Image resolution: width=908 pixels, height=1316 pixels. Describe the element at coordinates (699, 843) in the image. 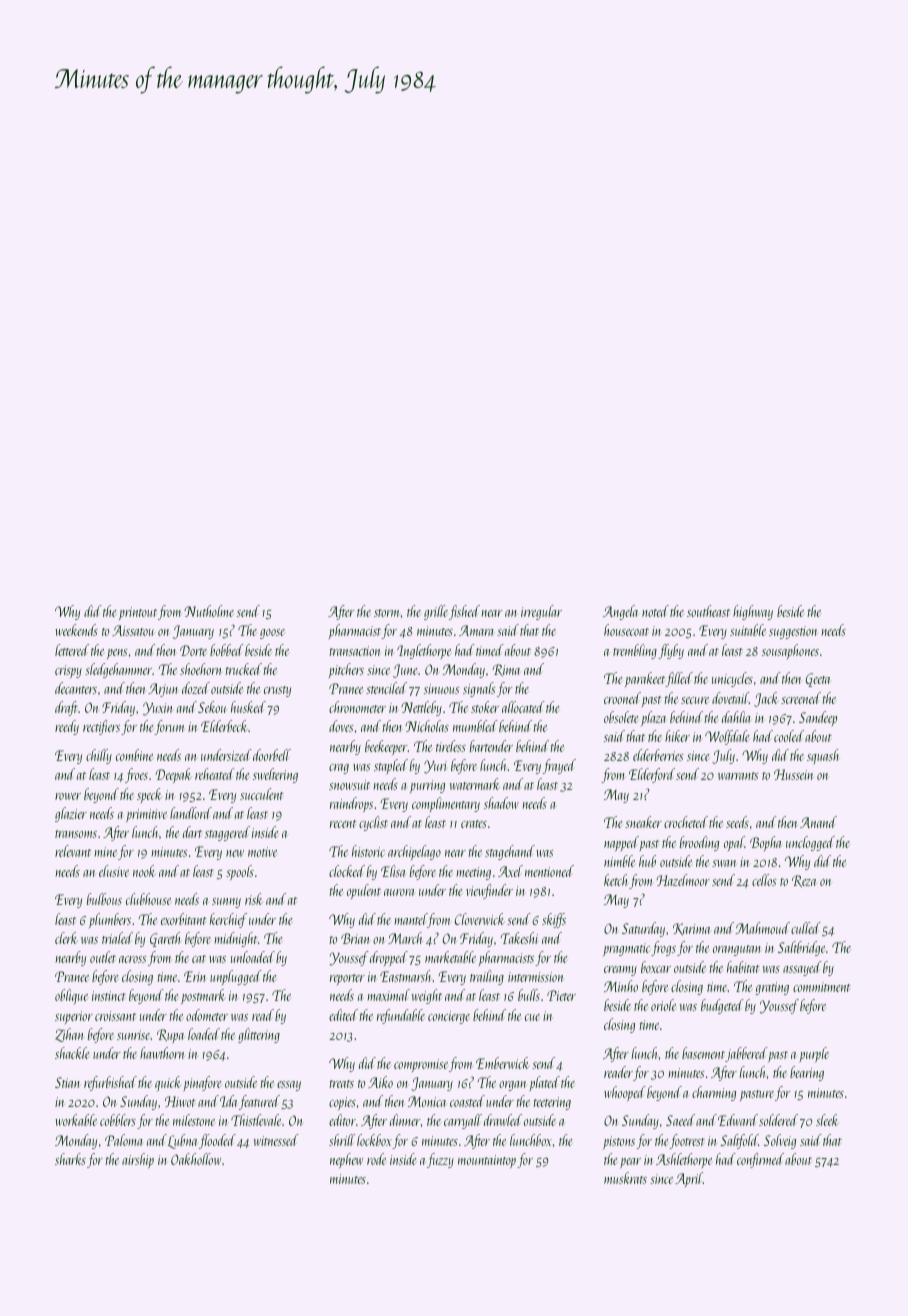

I see `brooding` at that location.
